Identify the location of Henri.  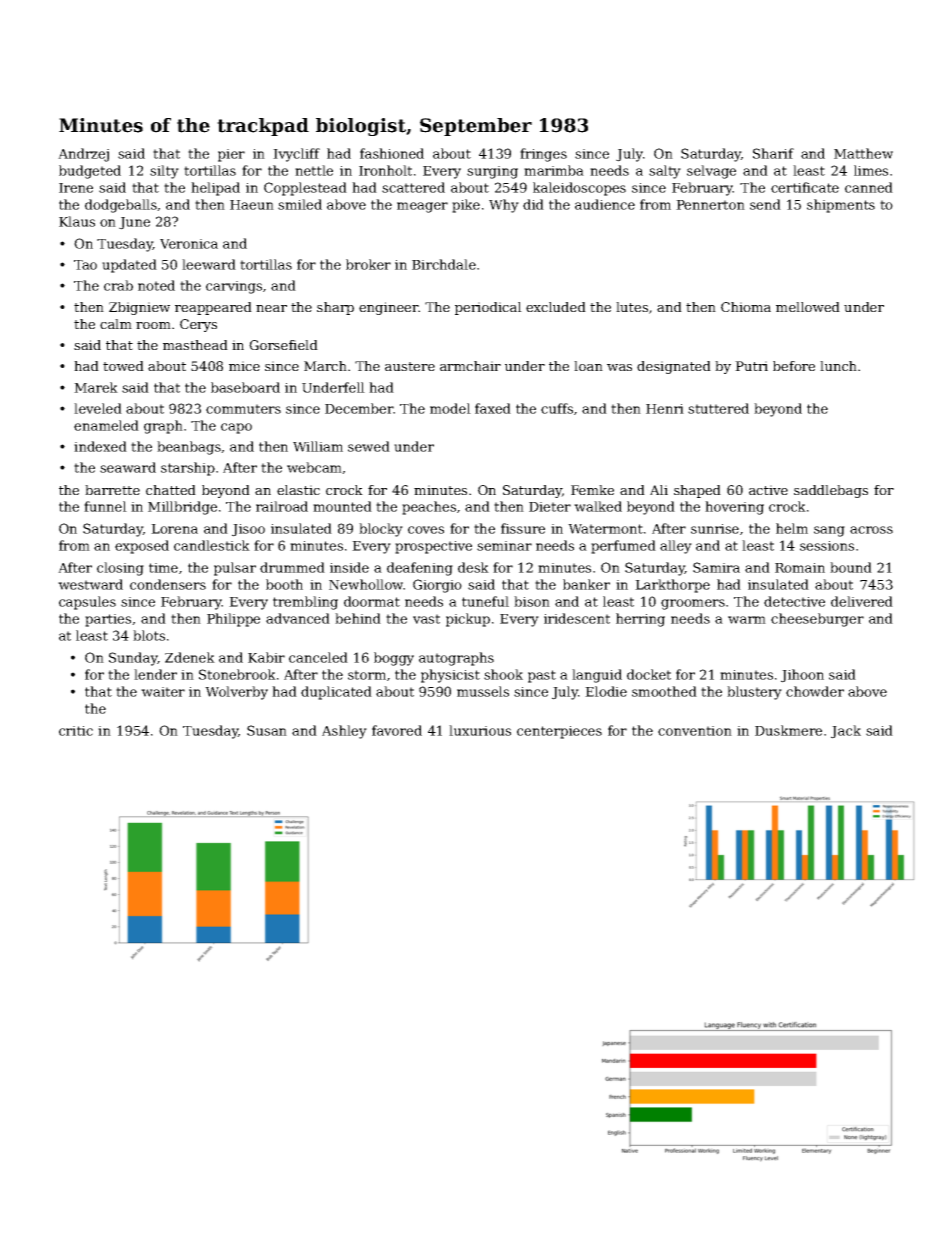
(665, 409).
